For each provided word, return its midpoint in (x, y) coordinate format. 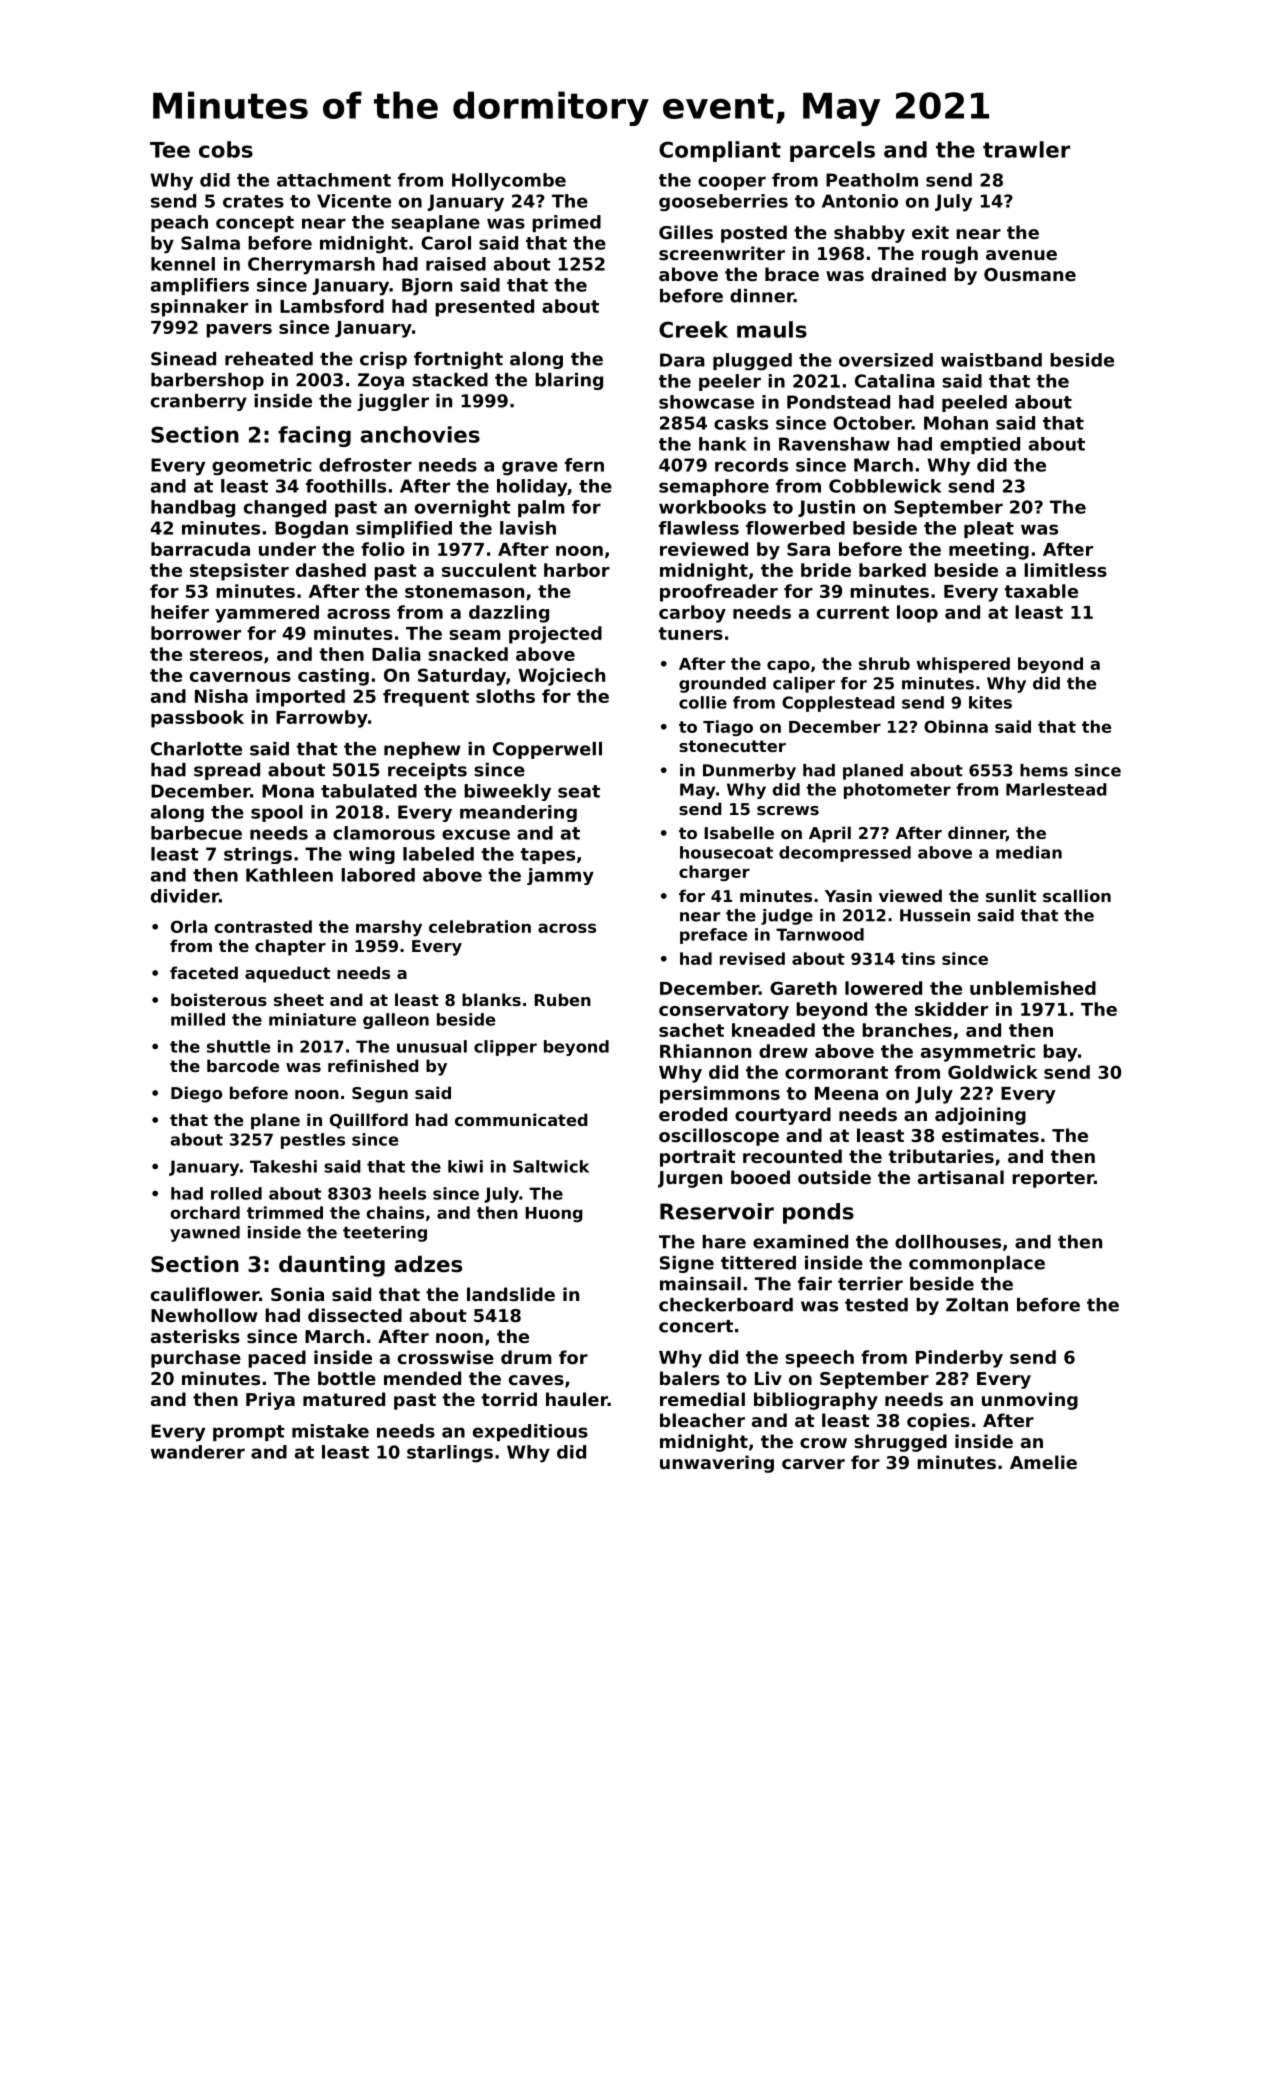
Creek (693, 329)
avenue (1021, 255)
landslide (511, 1294)
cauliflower (205, 1294)
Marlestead (1056, 789)
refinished (373, 1065)
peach (179, 223)
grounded (722, 685)
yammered (267, 614)
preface (713, 936)
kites (990, 702)
